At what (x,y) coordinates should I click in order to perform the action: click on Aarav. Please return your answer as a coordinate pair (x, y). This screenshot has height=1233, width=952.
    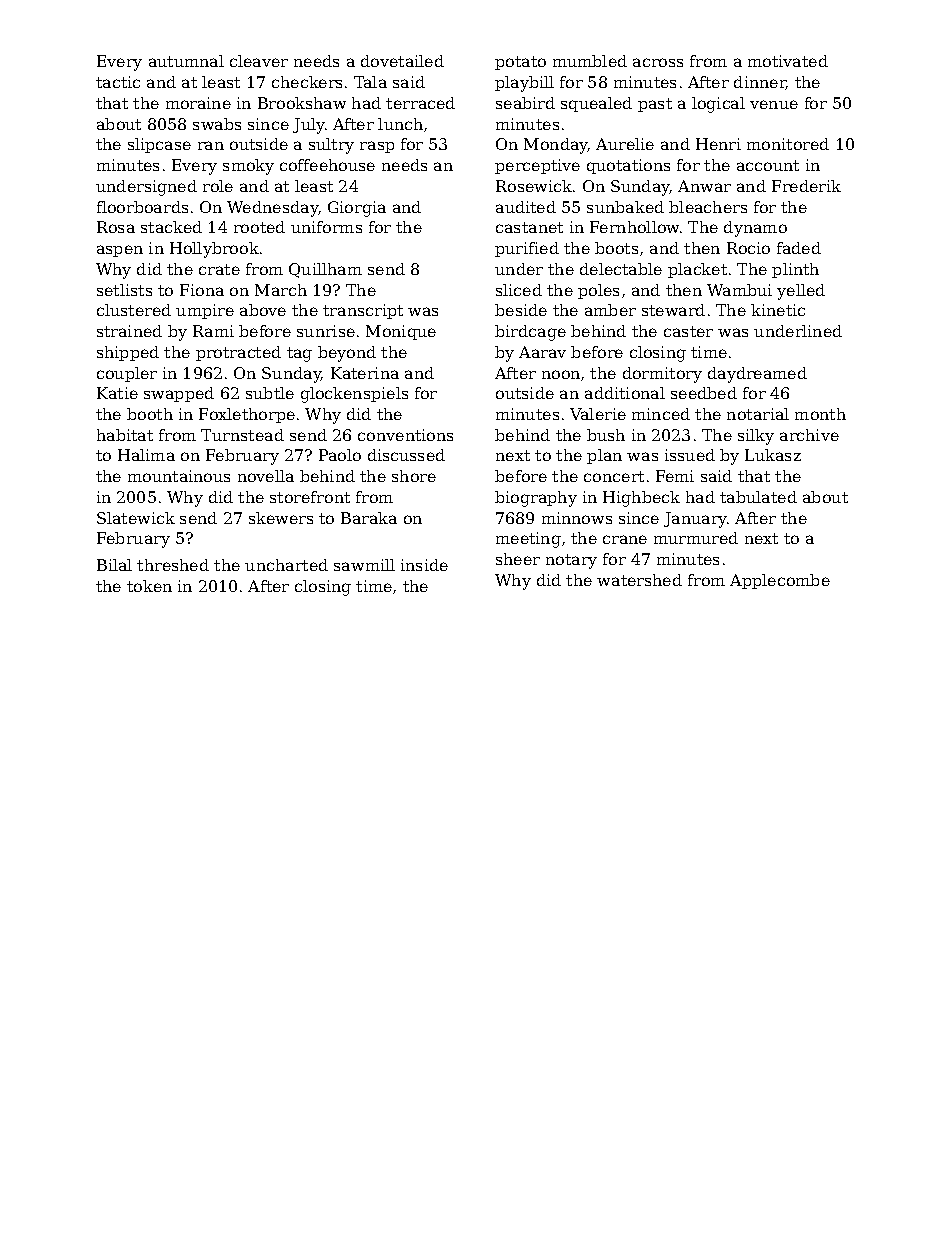
    Looking at the image, I should click on (542, 352).
